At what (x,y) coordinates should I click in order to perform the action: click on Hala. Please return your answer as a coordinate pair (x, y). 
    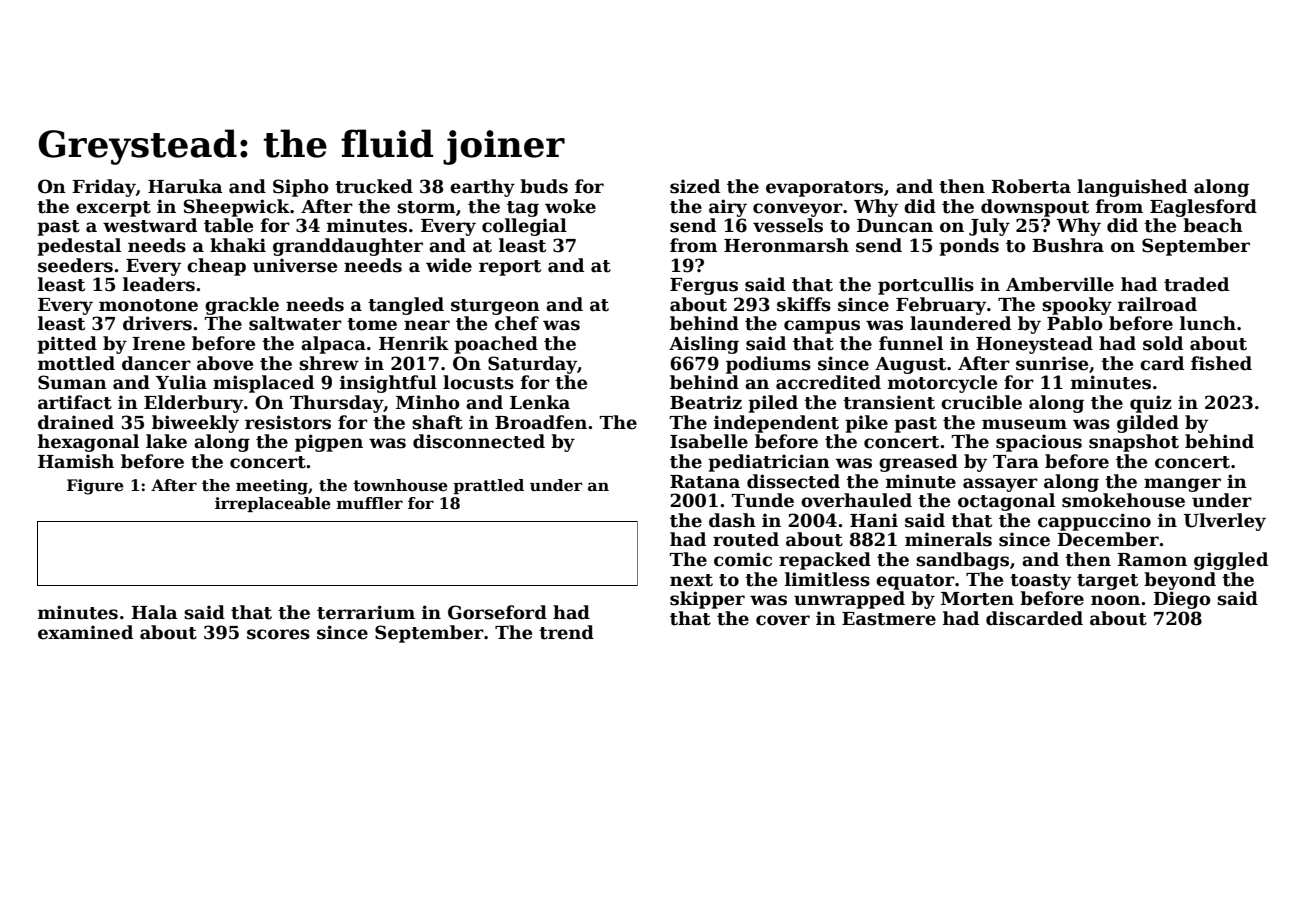
    Looking at the image, I should click on (154, 612).
